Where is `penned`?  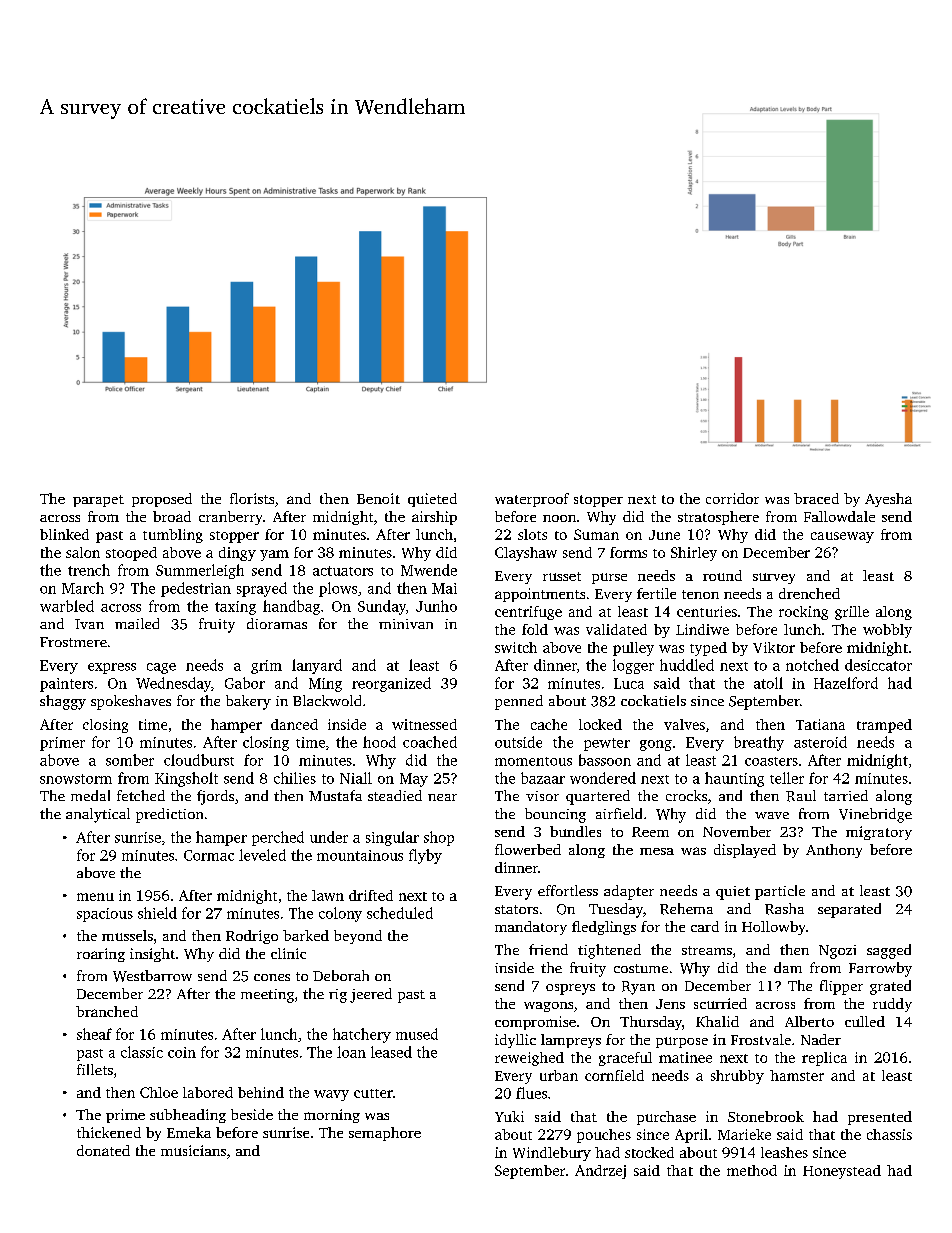 penned is located at coordinates (519, 702).
